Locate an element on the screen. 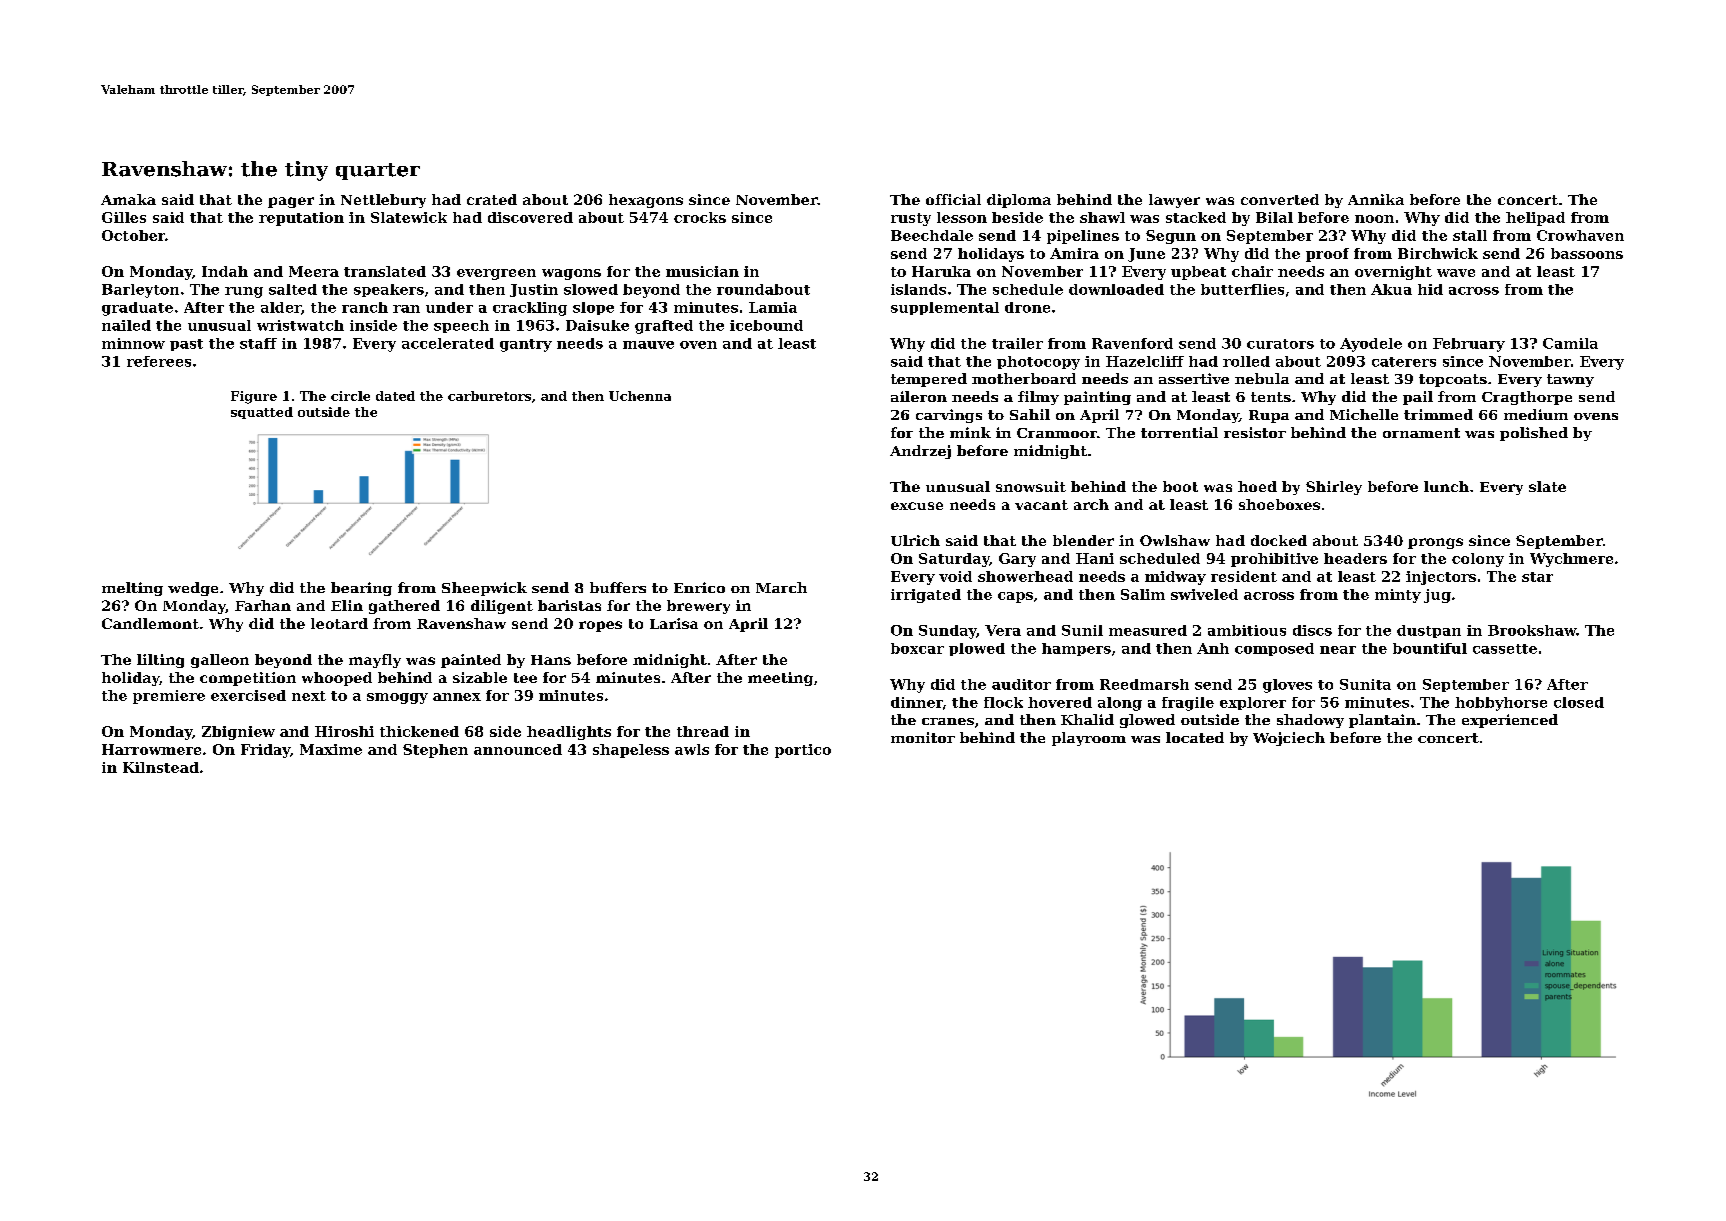 The image size is (1726, 1221). official is located at coordinates (953, 199).
